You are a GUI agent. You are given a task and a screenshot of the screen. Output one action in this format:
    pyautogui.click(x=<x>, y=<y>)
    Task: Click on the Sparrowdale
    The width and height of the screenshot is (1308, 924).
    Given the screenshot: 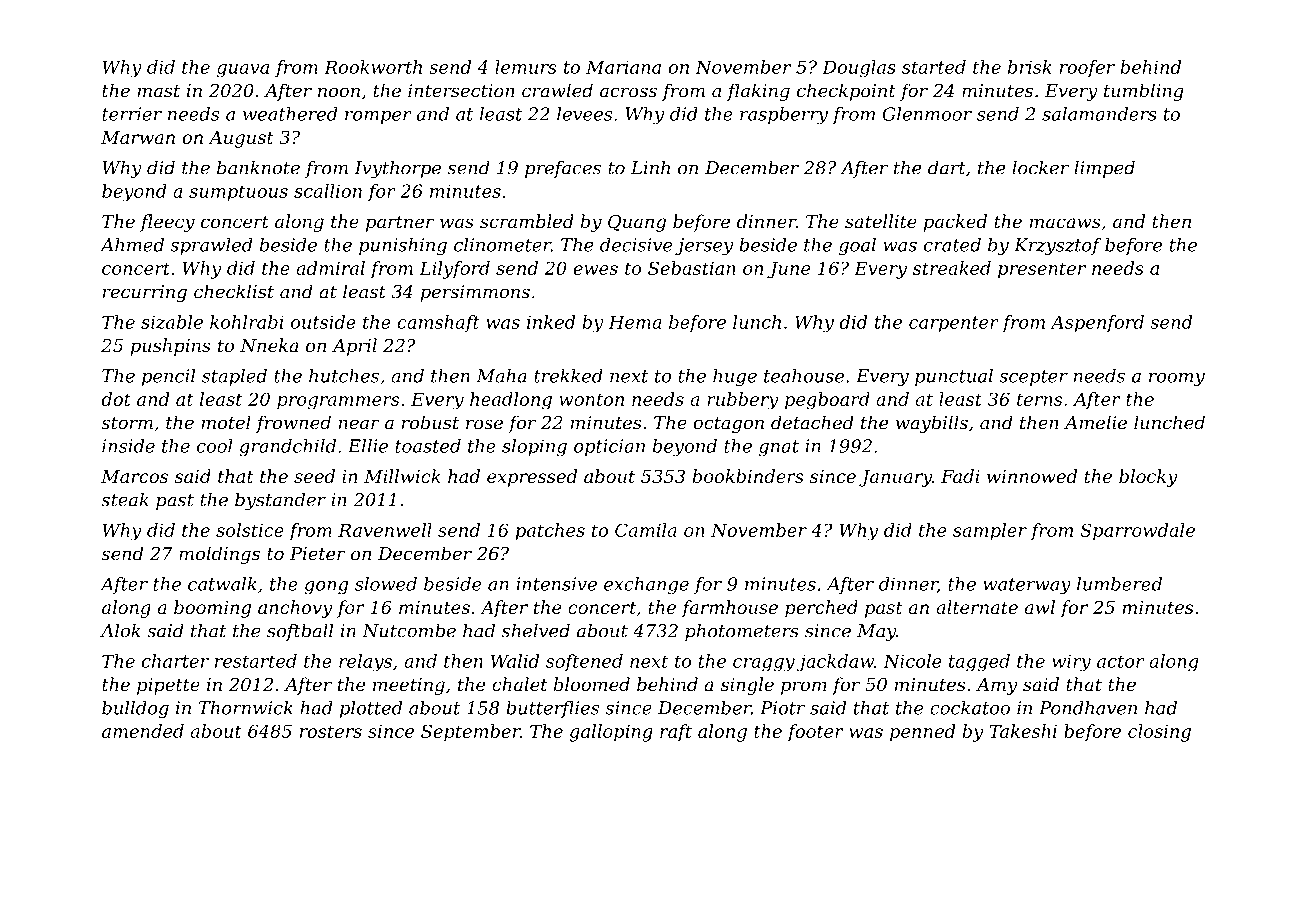 What is the action you would take?
    pyautogui.click(x=1137, y=532)
